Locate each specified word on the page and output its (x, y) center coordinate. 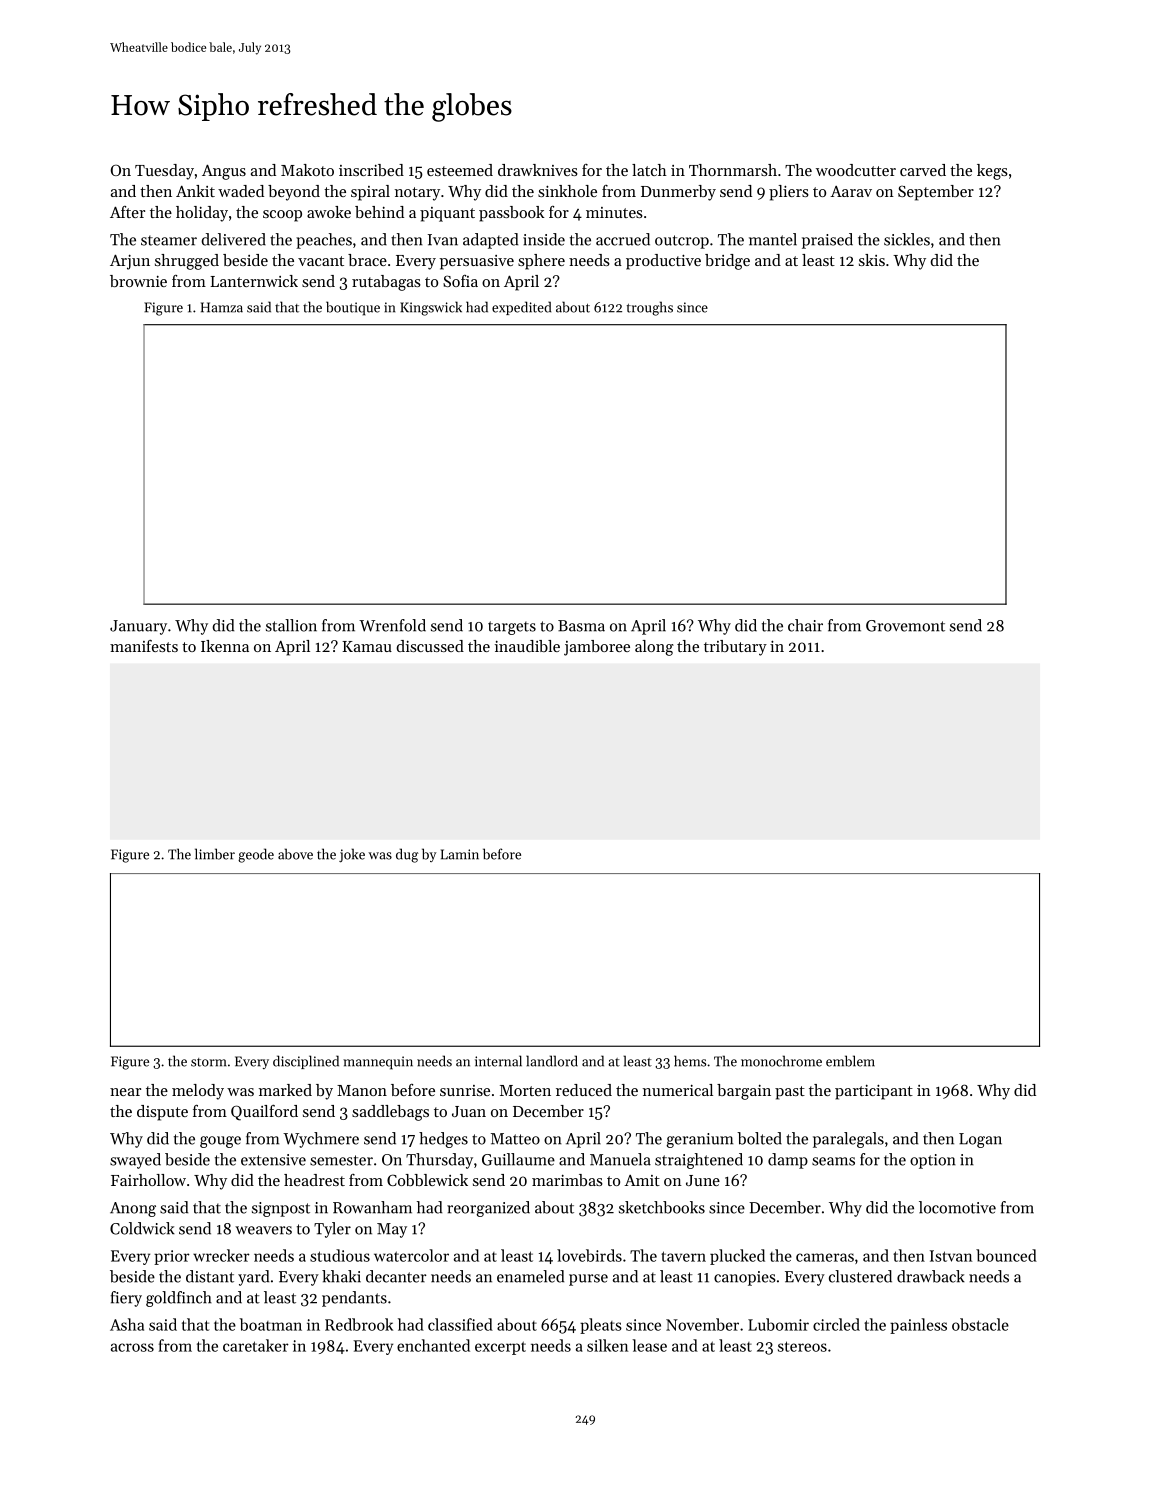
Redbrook (359, 1324)
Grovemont (905, 626)
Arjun (130, 262)
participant (874, 1092)
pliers (789, 193)
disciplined (306, 1062)
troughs (650, 308)
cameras (825, 1257)
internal (498, 1061)
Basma (581, 626)
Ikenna (225, 646)
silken (607, 1345)
